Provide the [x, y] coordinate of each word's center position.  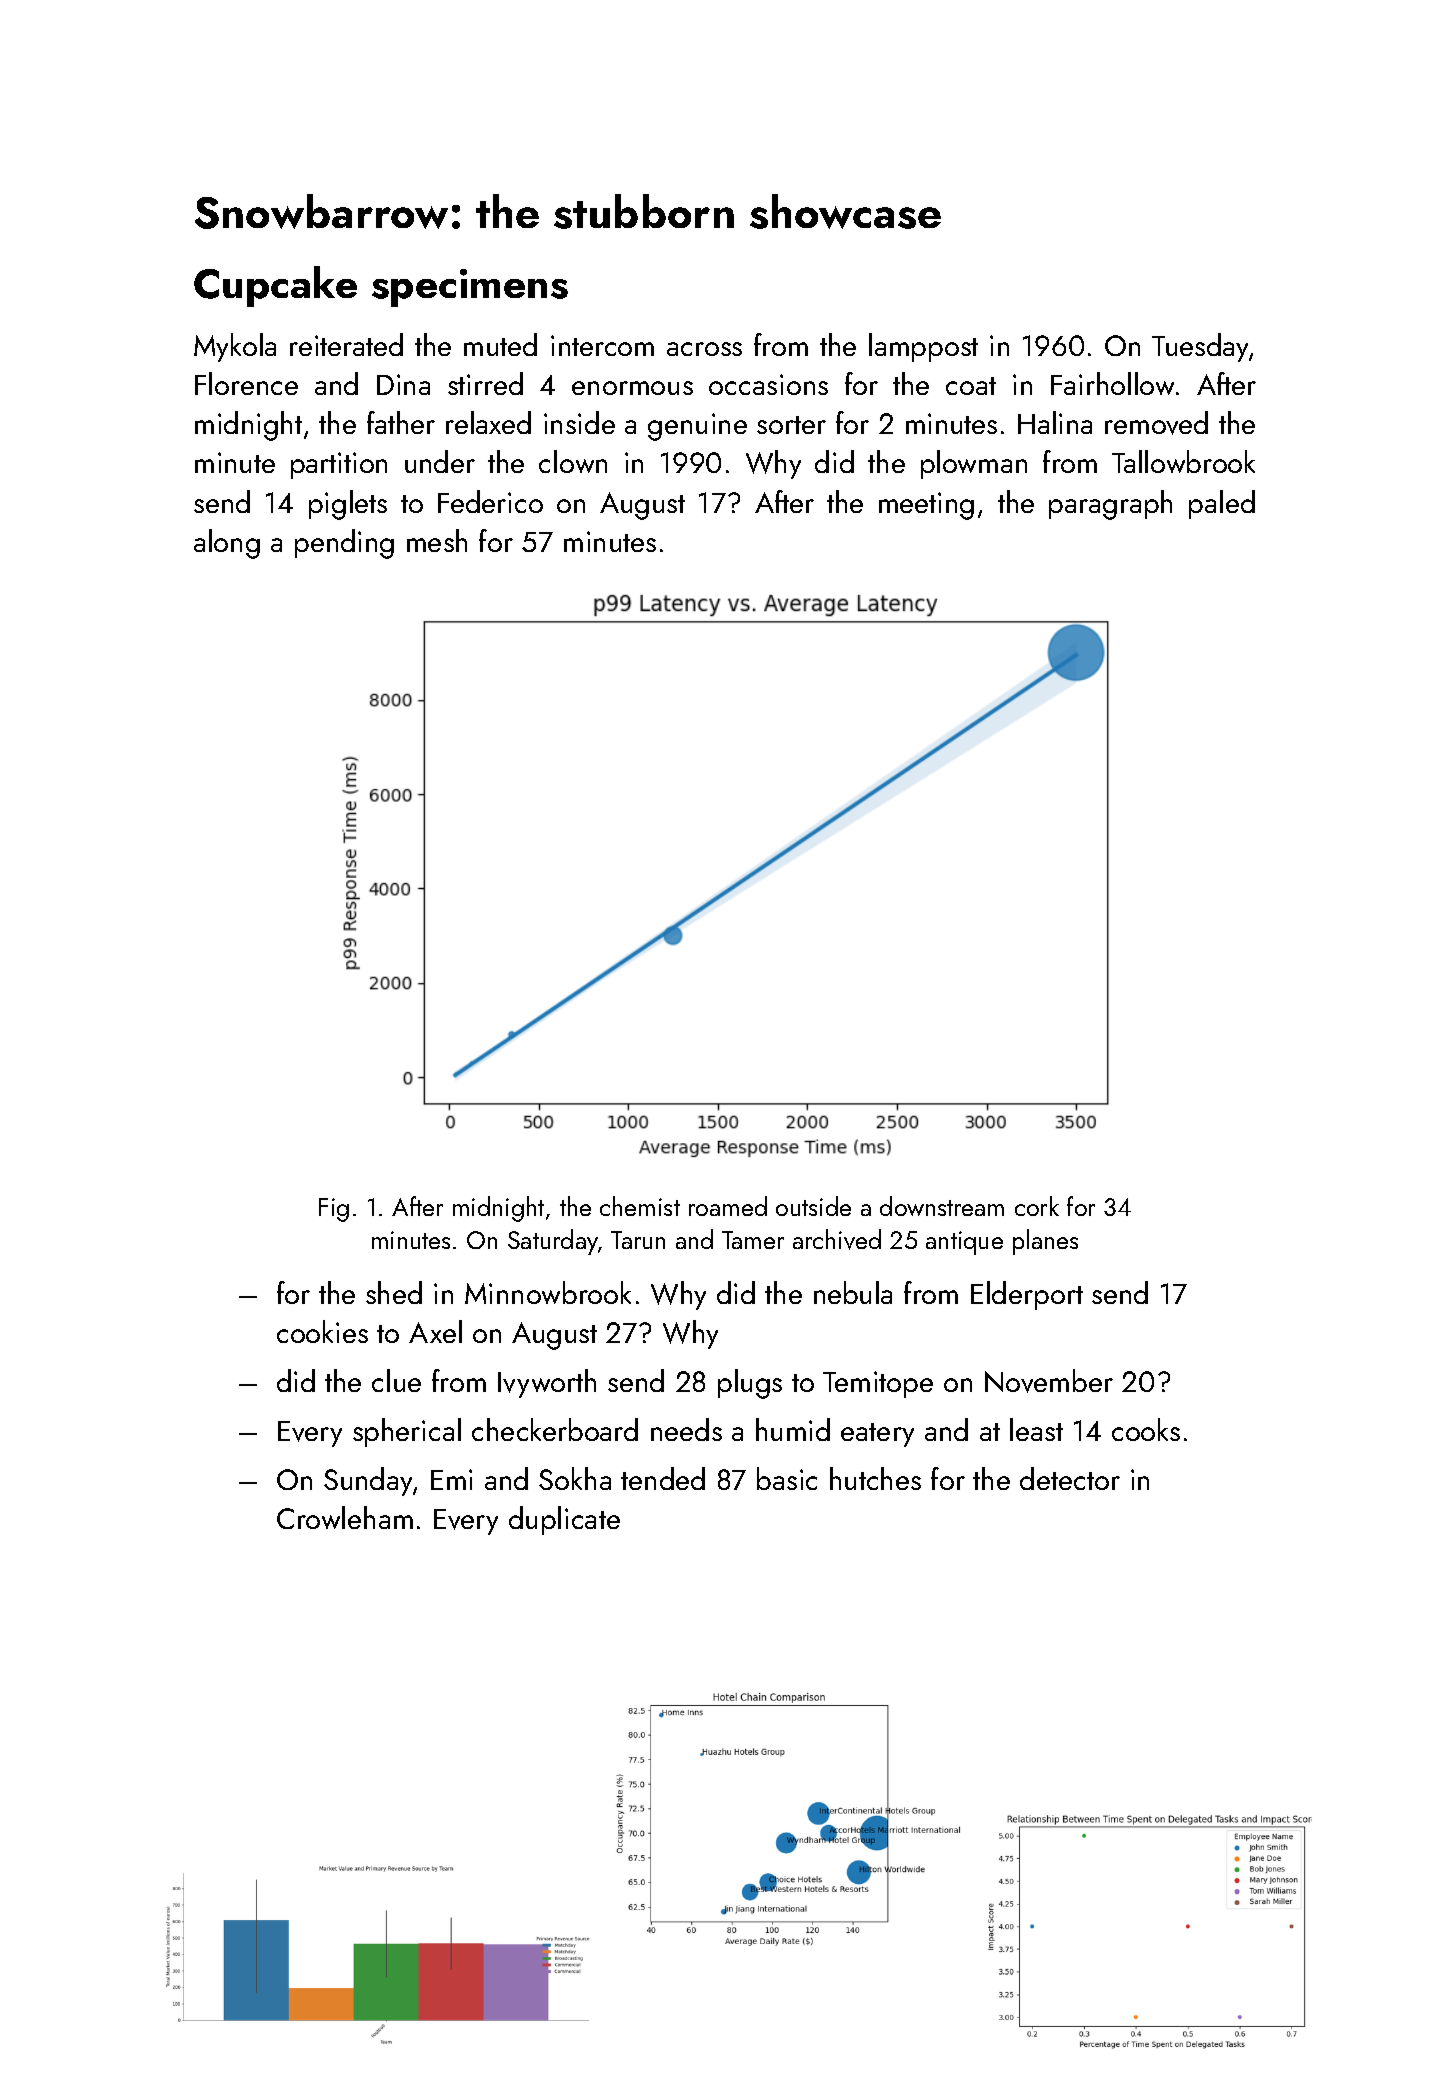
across [704, 349]
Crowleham [345, 1517]
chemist [640, 1206]
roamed [728, 1206]
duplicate [564, 1520]
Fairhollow [1112, 383]
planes [1045, 1242]
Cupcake [275, 286]
